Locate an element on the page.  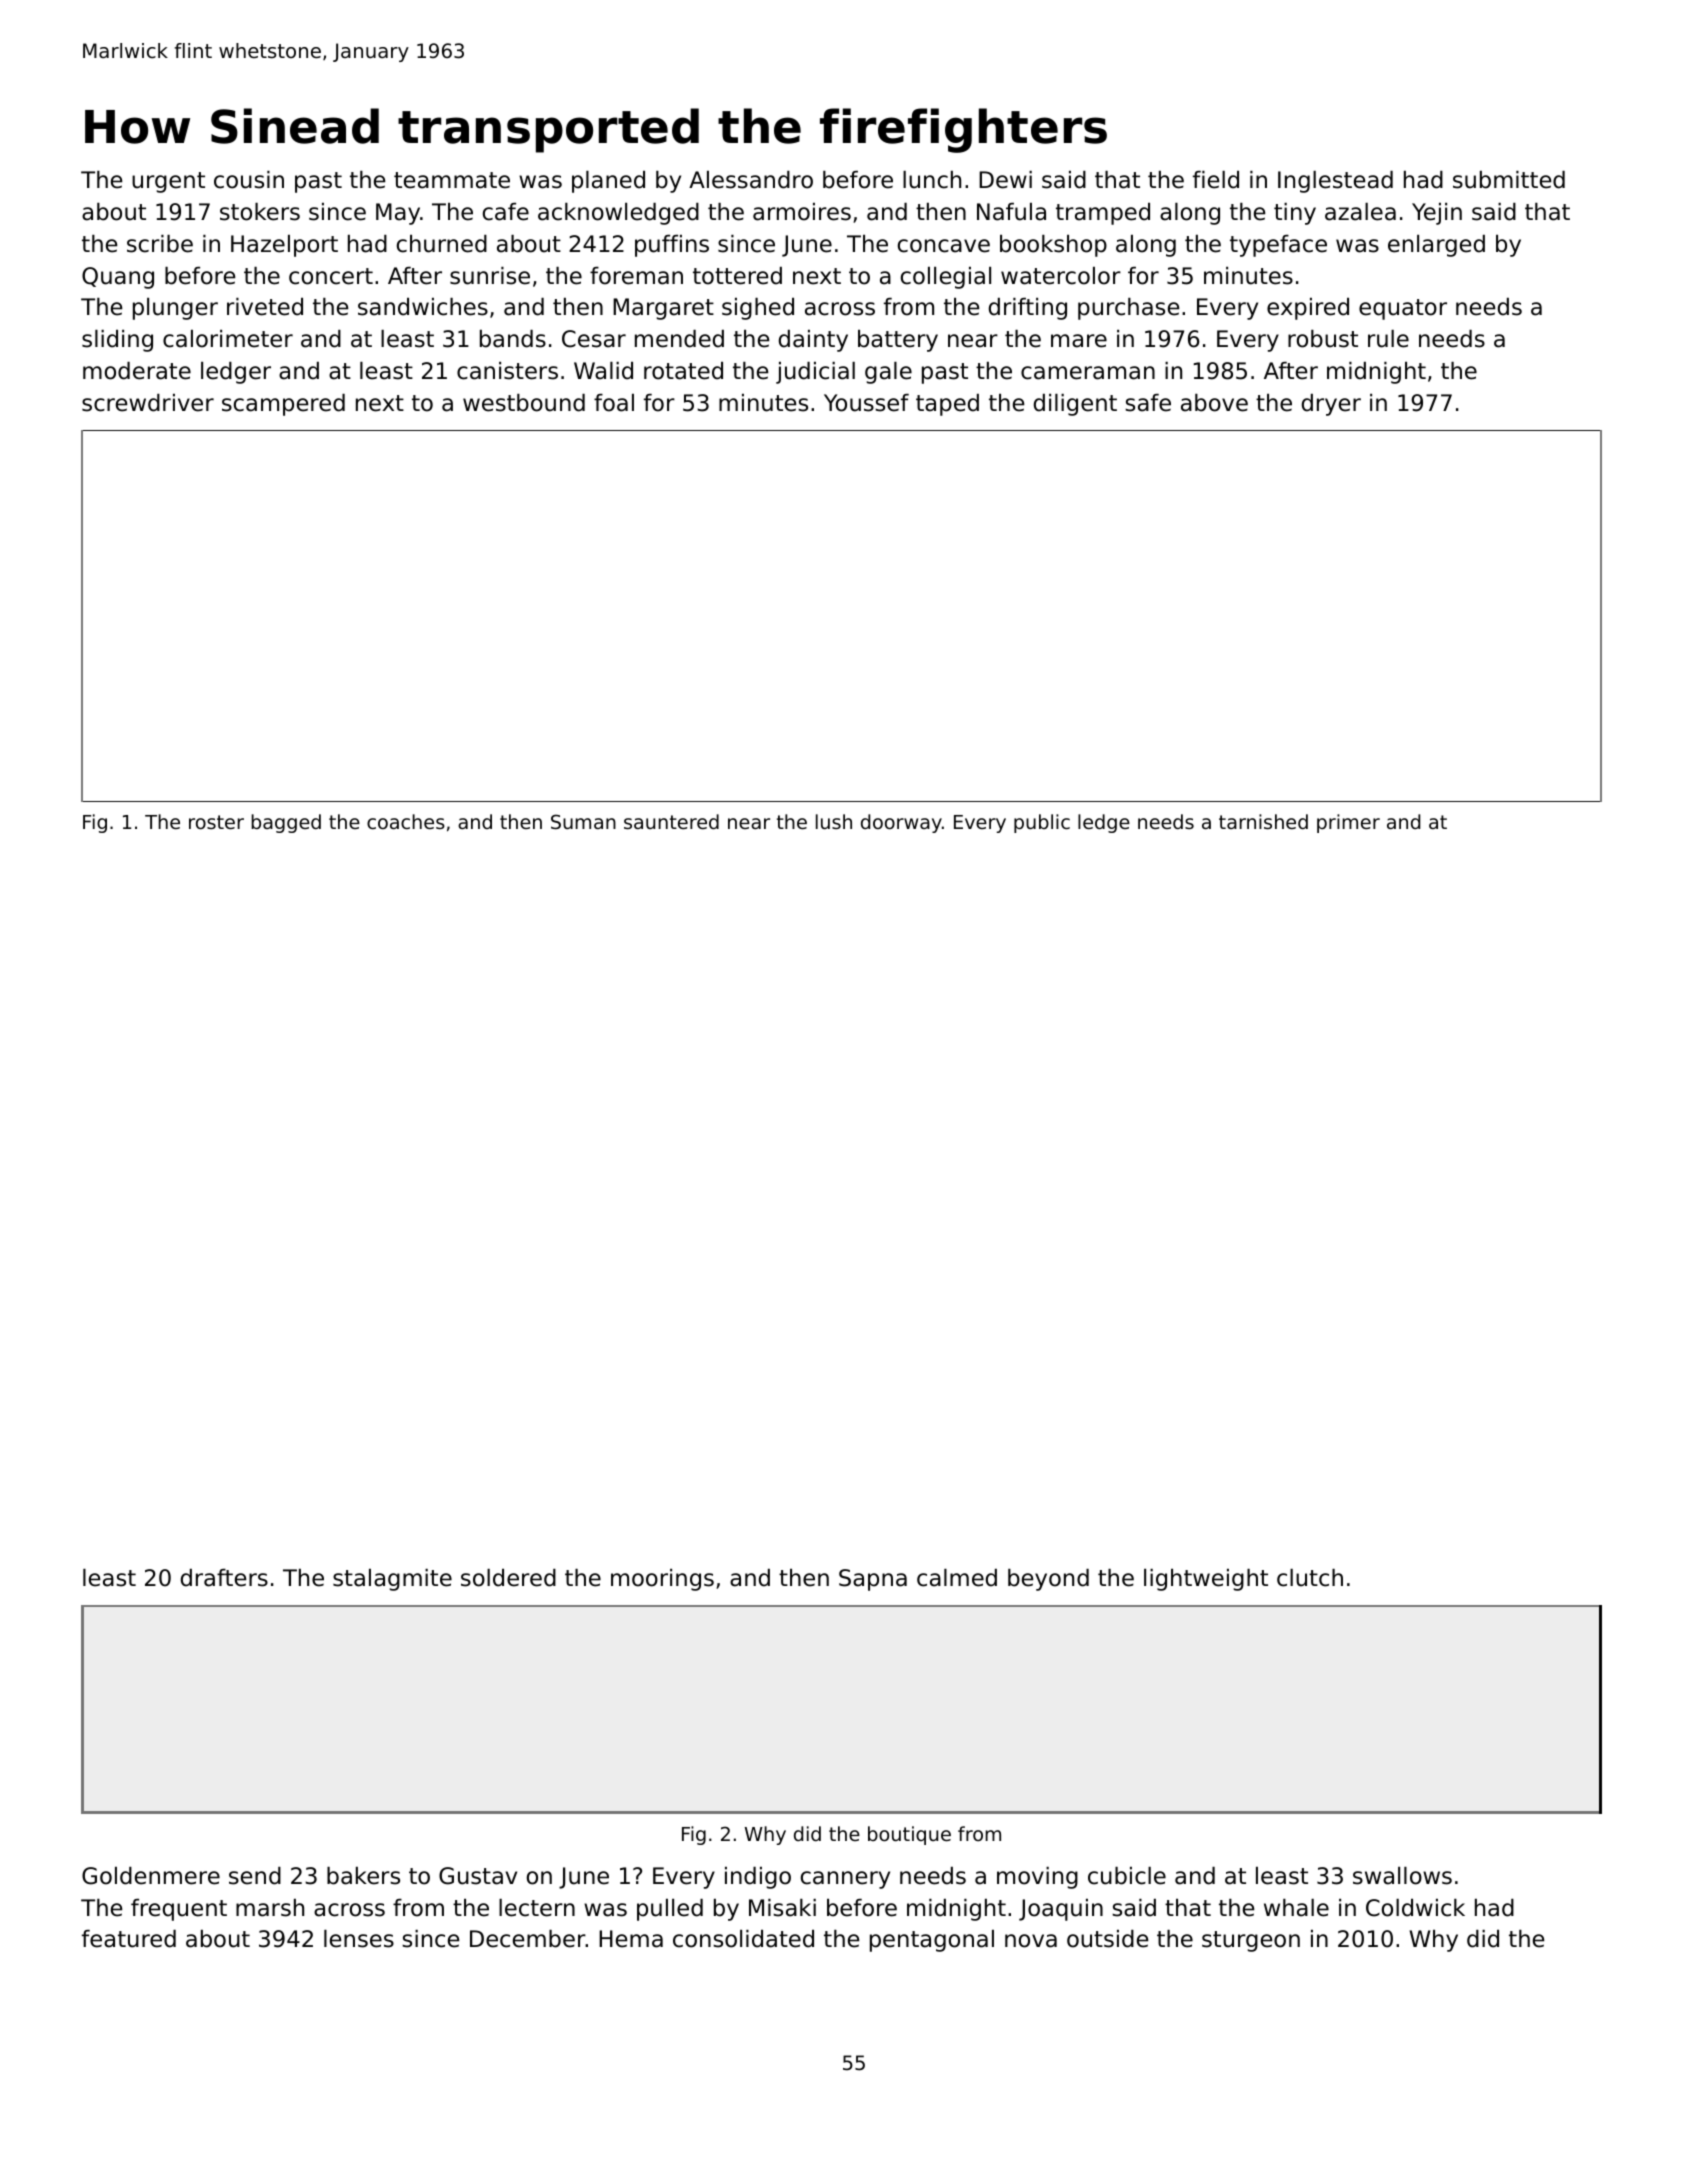
taped is located at coordinates (947, 405).
